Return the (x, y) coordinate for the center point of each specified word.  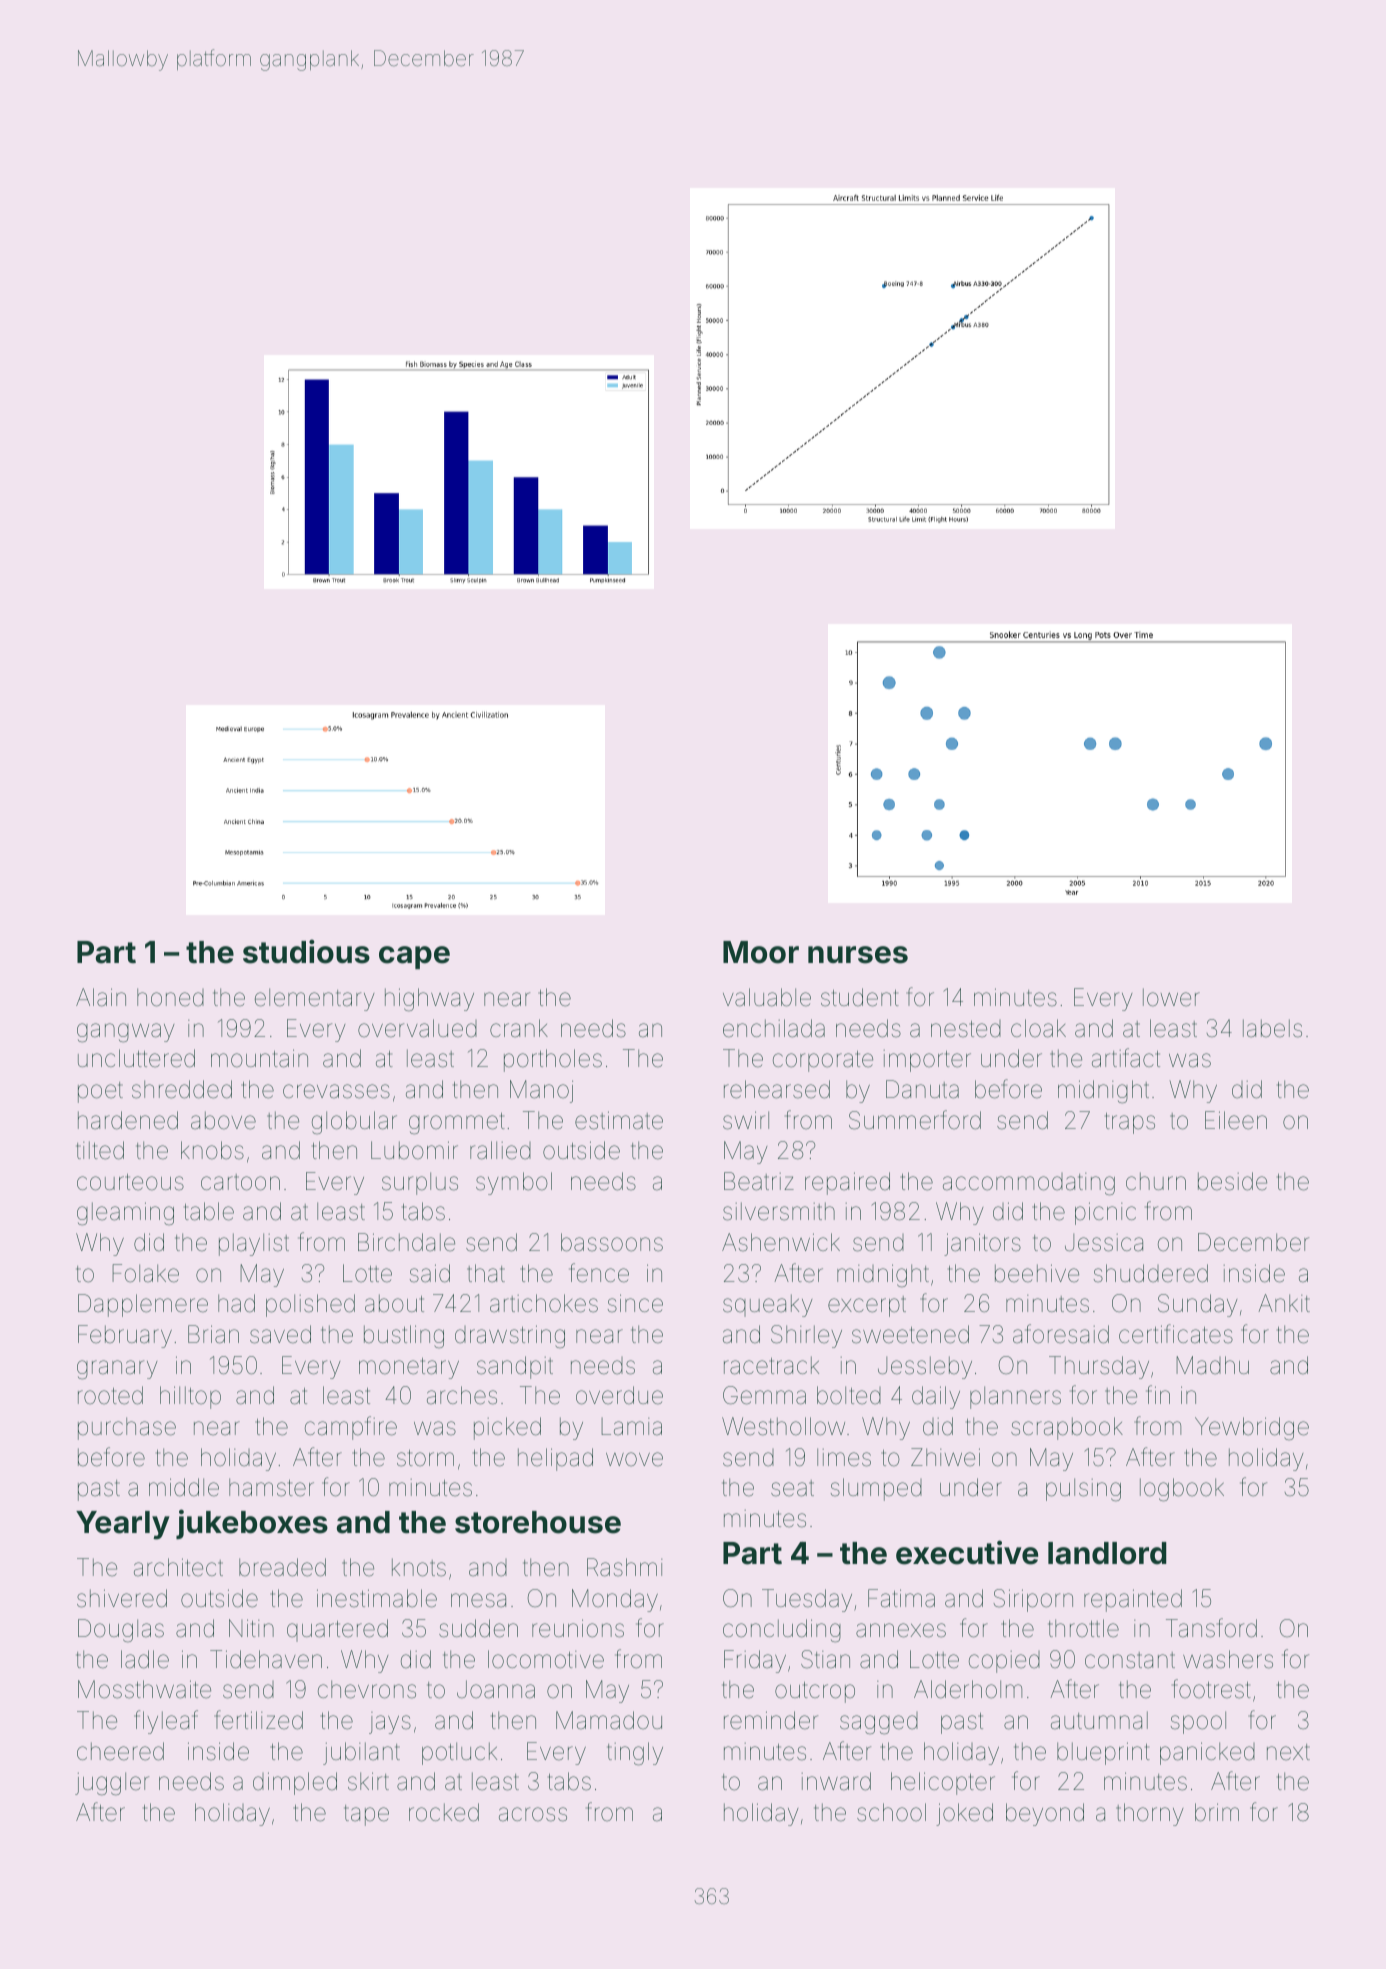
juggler (112, 1783)
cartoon (240, 1182)
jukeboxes (252, 1524)
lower (1171, 997)
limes (844, 1457)
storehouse (538, 1522)
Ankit (1284, 1303)
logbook (1182, 1489)
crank (519, 1028)
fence (599, 1273)
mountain (259, 1058)
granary (117, 1369)
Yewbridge (1252, 1428)
